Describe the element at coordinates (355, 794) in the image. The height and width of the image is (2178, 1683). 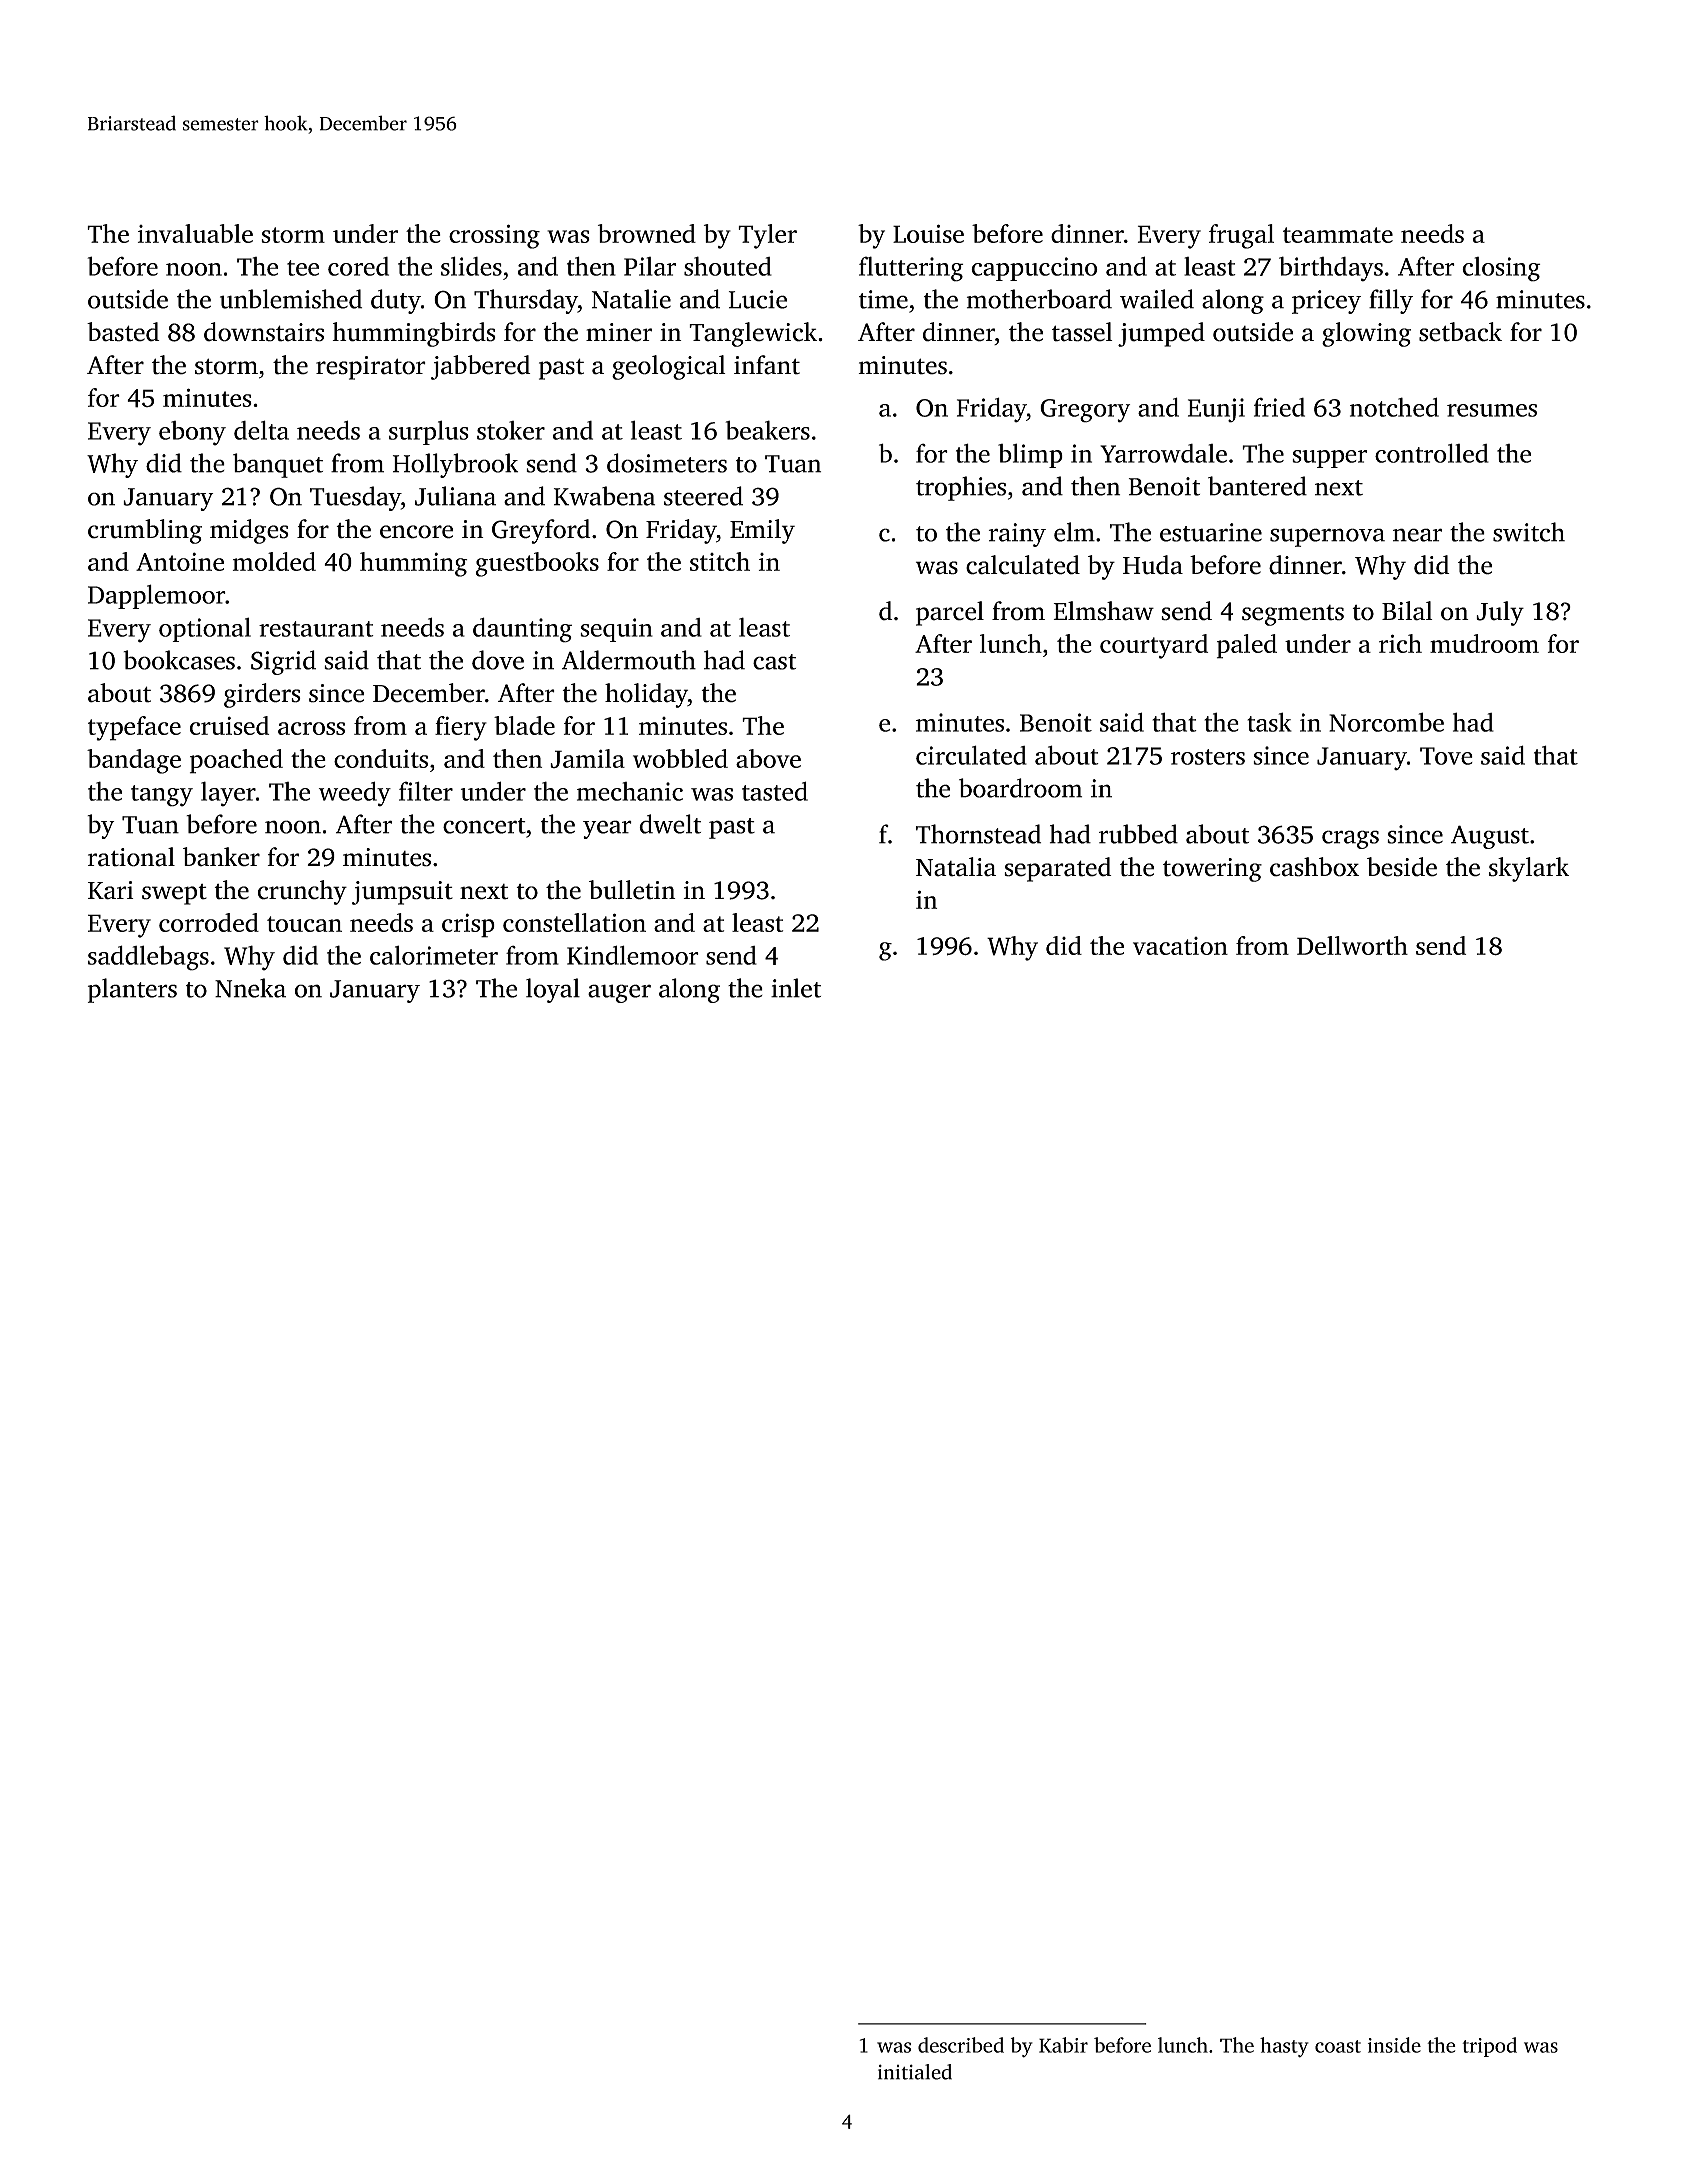
I see `weedy` at that location.
